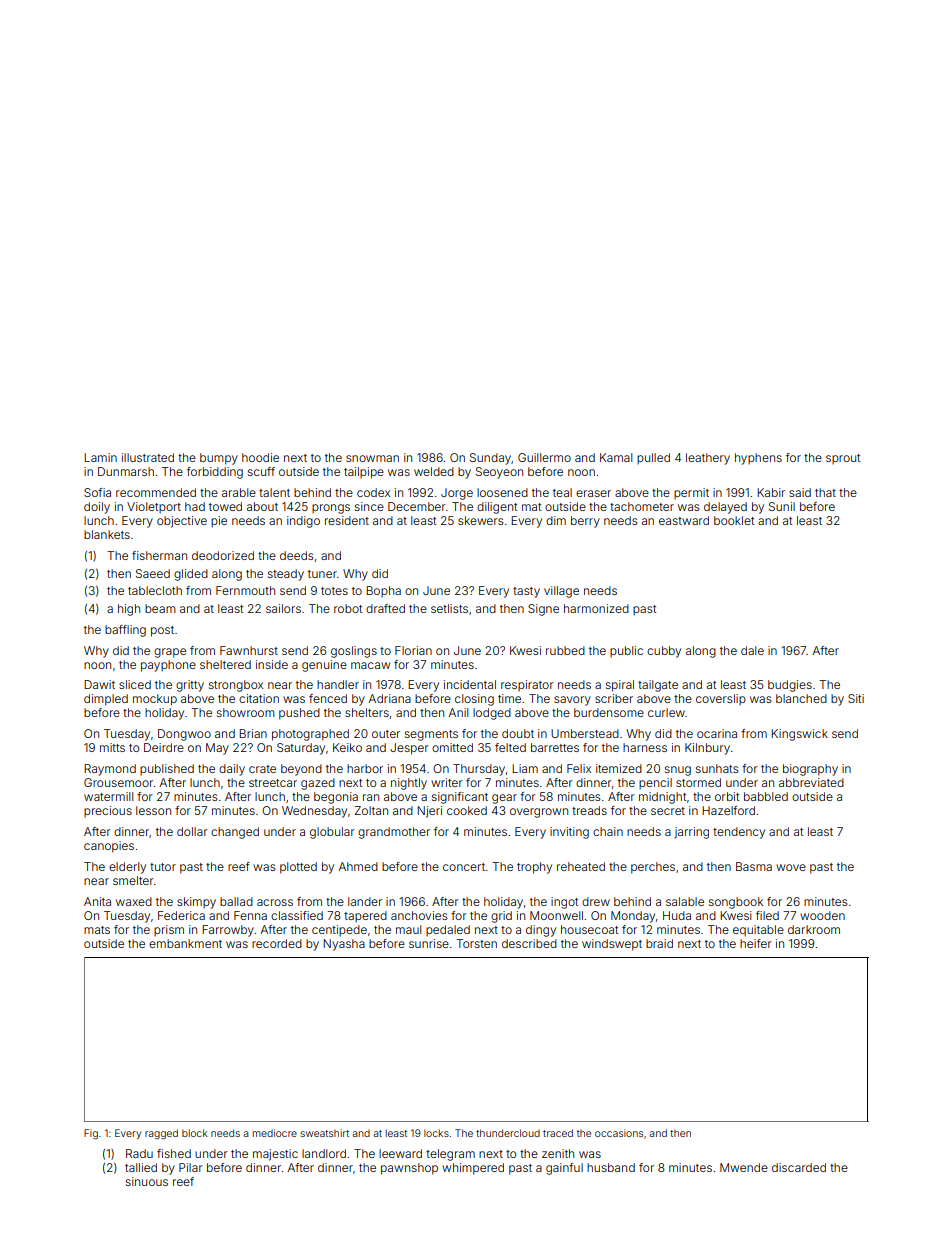 This screenshot has height=1233, width=952. I want to click on Guillermo, so click(544, 457).
